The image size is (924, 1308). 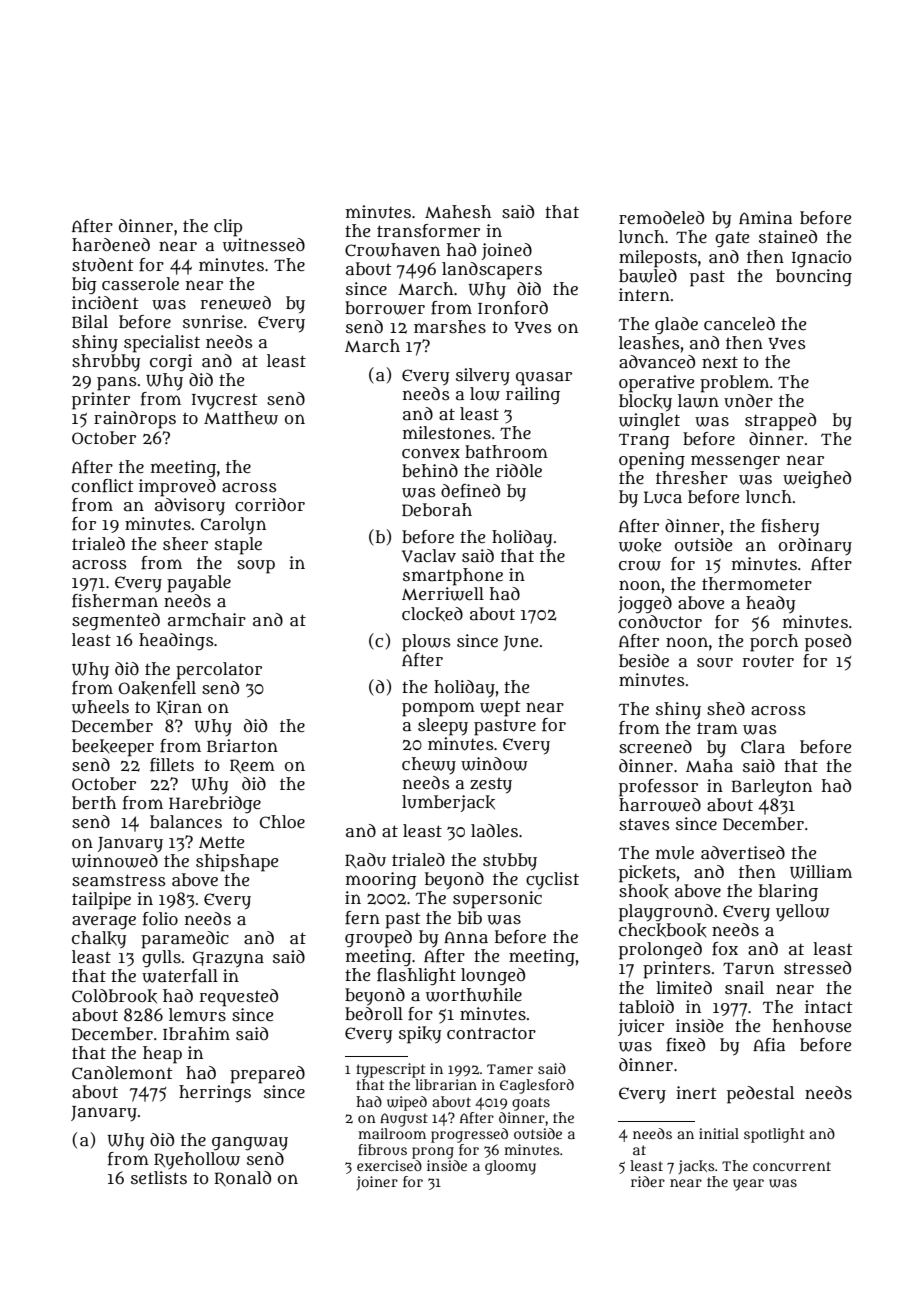 I want to click on joined, so click(x=507, y=251).
